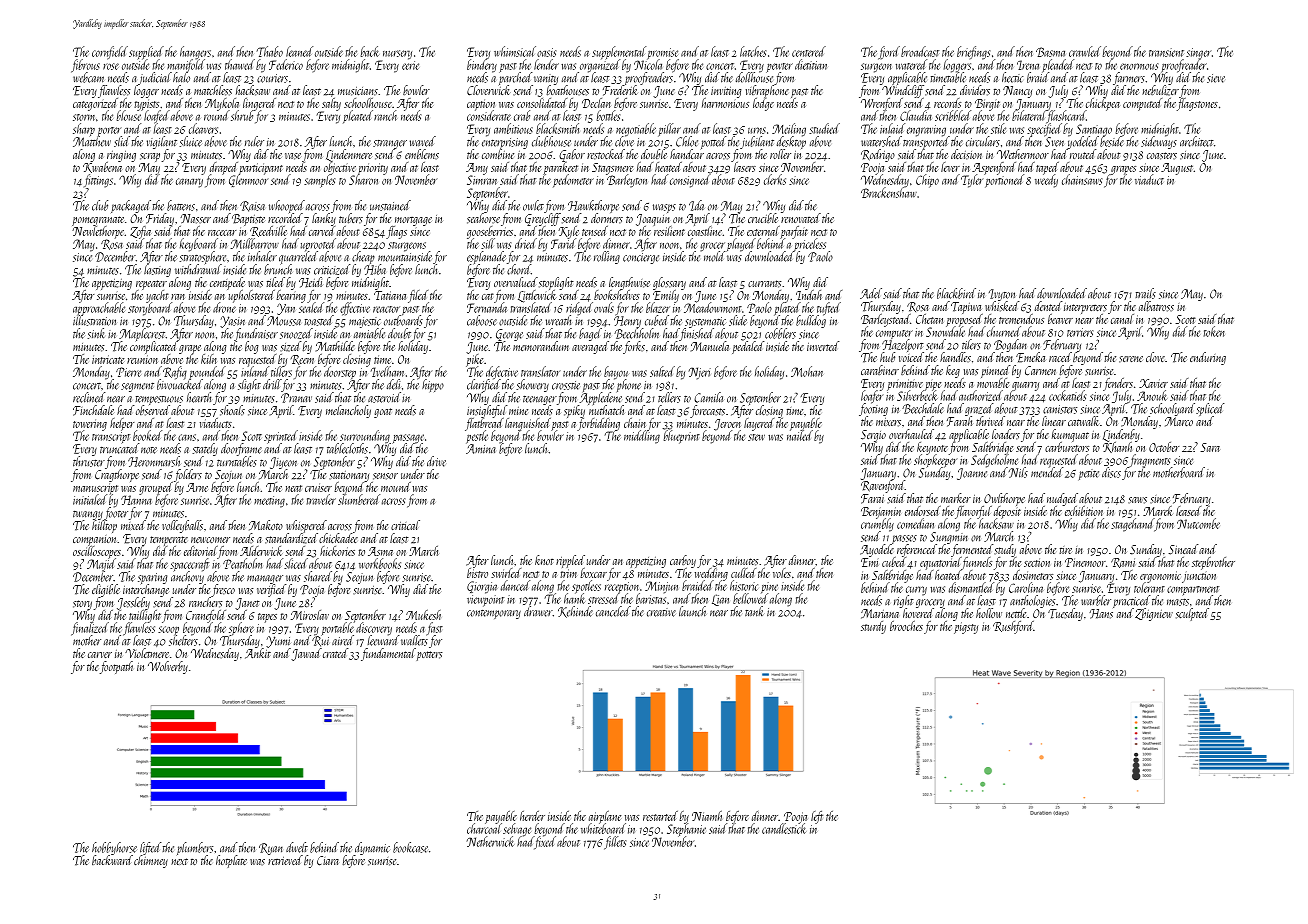 This document has height=924, width=1308. What do you see at coordinates (515, 51) in the document?
I see `whimsical` at bounding box center [515, 51].
